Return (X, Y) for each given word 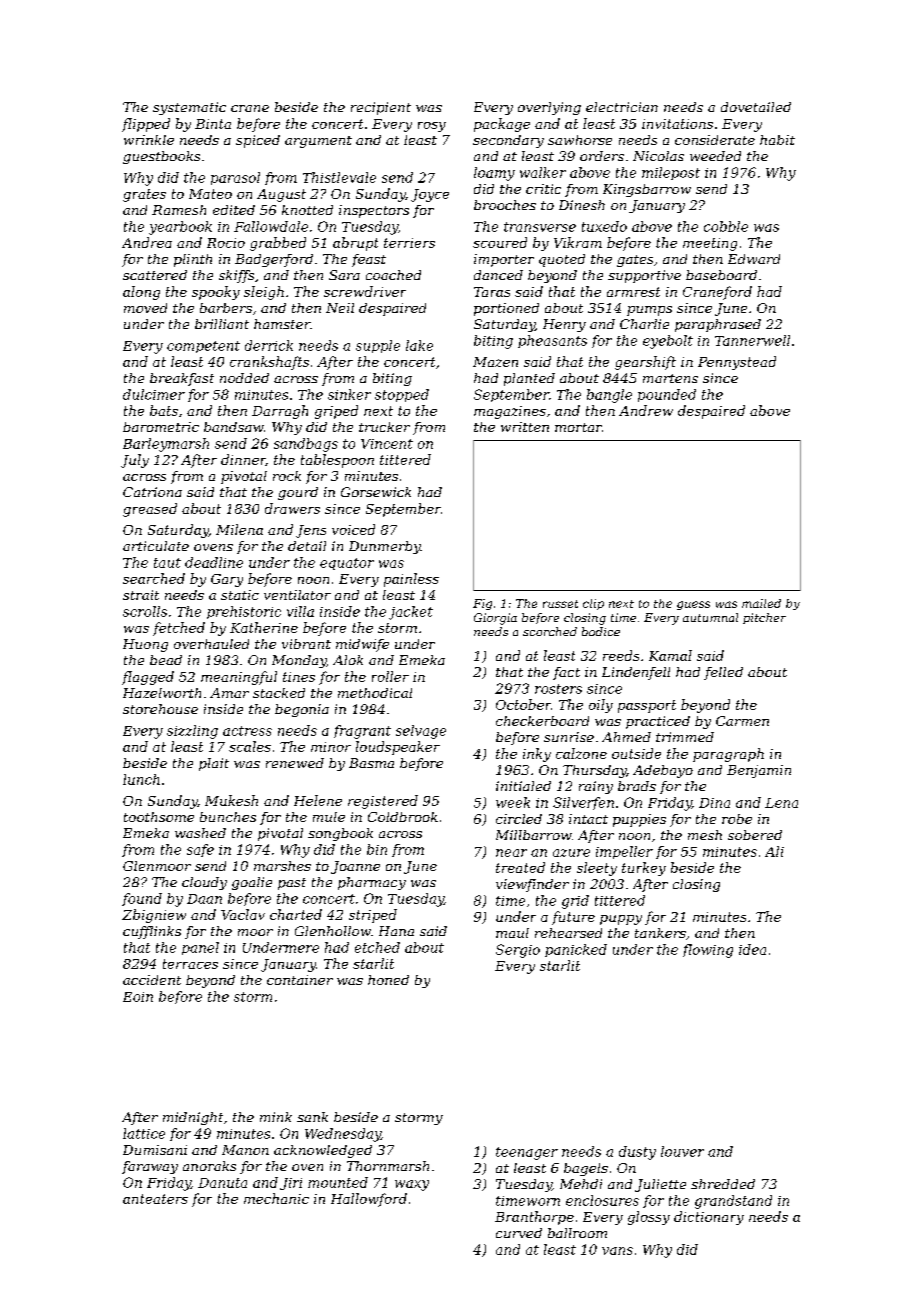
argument (318, 142)
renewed (295, 763)
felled (723, 673)
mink (276, 1117)
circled (519, 819)
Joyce (430, 195)
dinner (243, 460)
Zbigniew (154, 916)
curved (519, 1233)
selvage (421, 732)
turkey (644, 869)
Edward (754, 259)
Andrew (646, 410)
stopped (402, 395)
